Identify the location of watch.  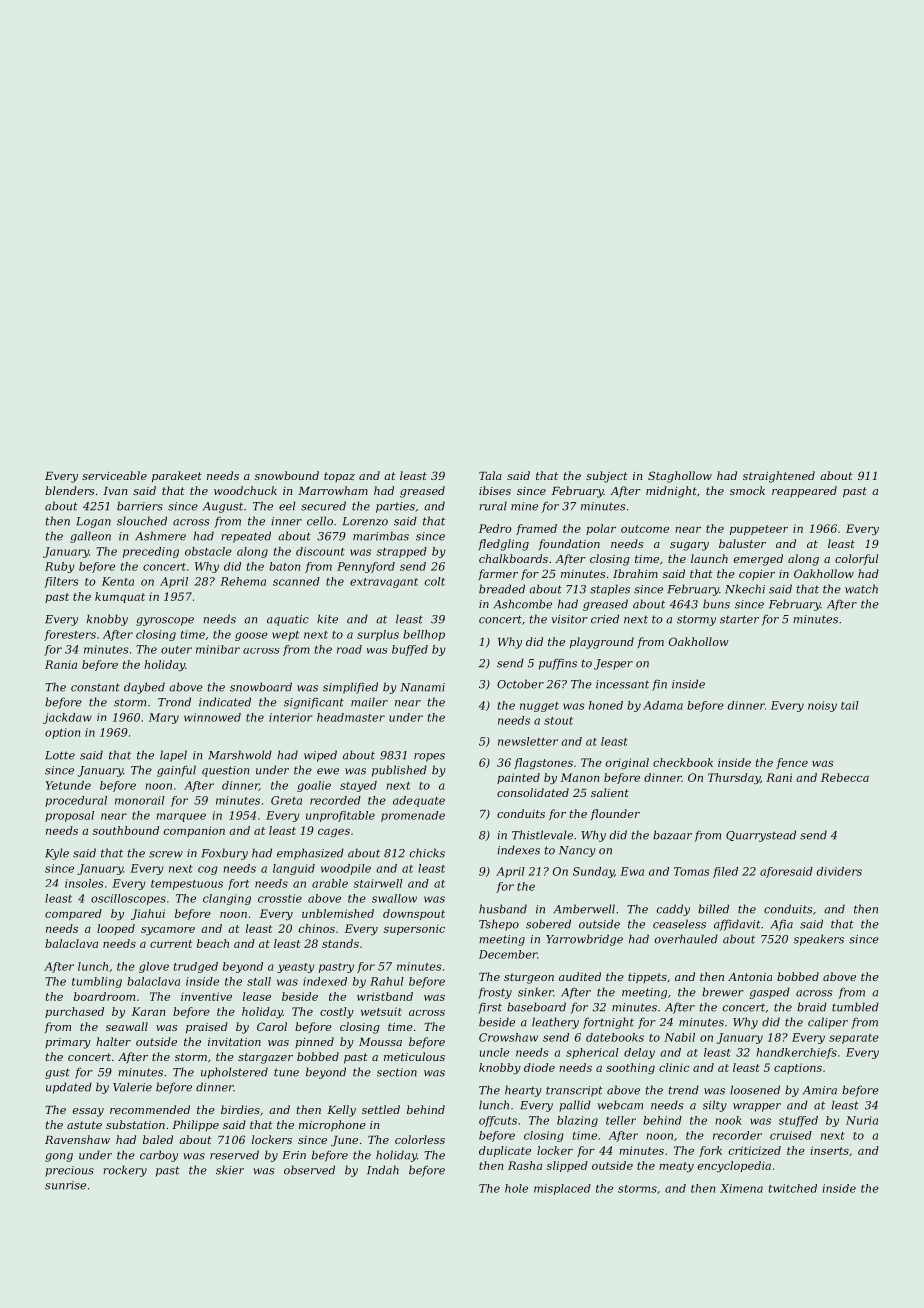
(861, 589).
